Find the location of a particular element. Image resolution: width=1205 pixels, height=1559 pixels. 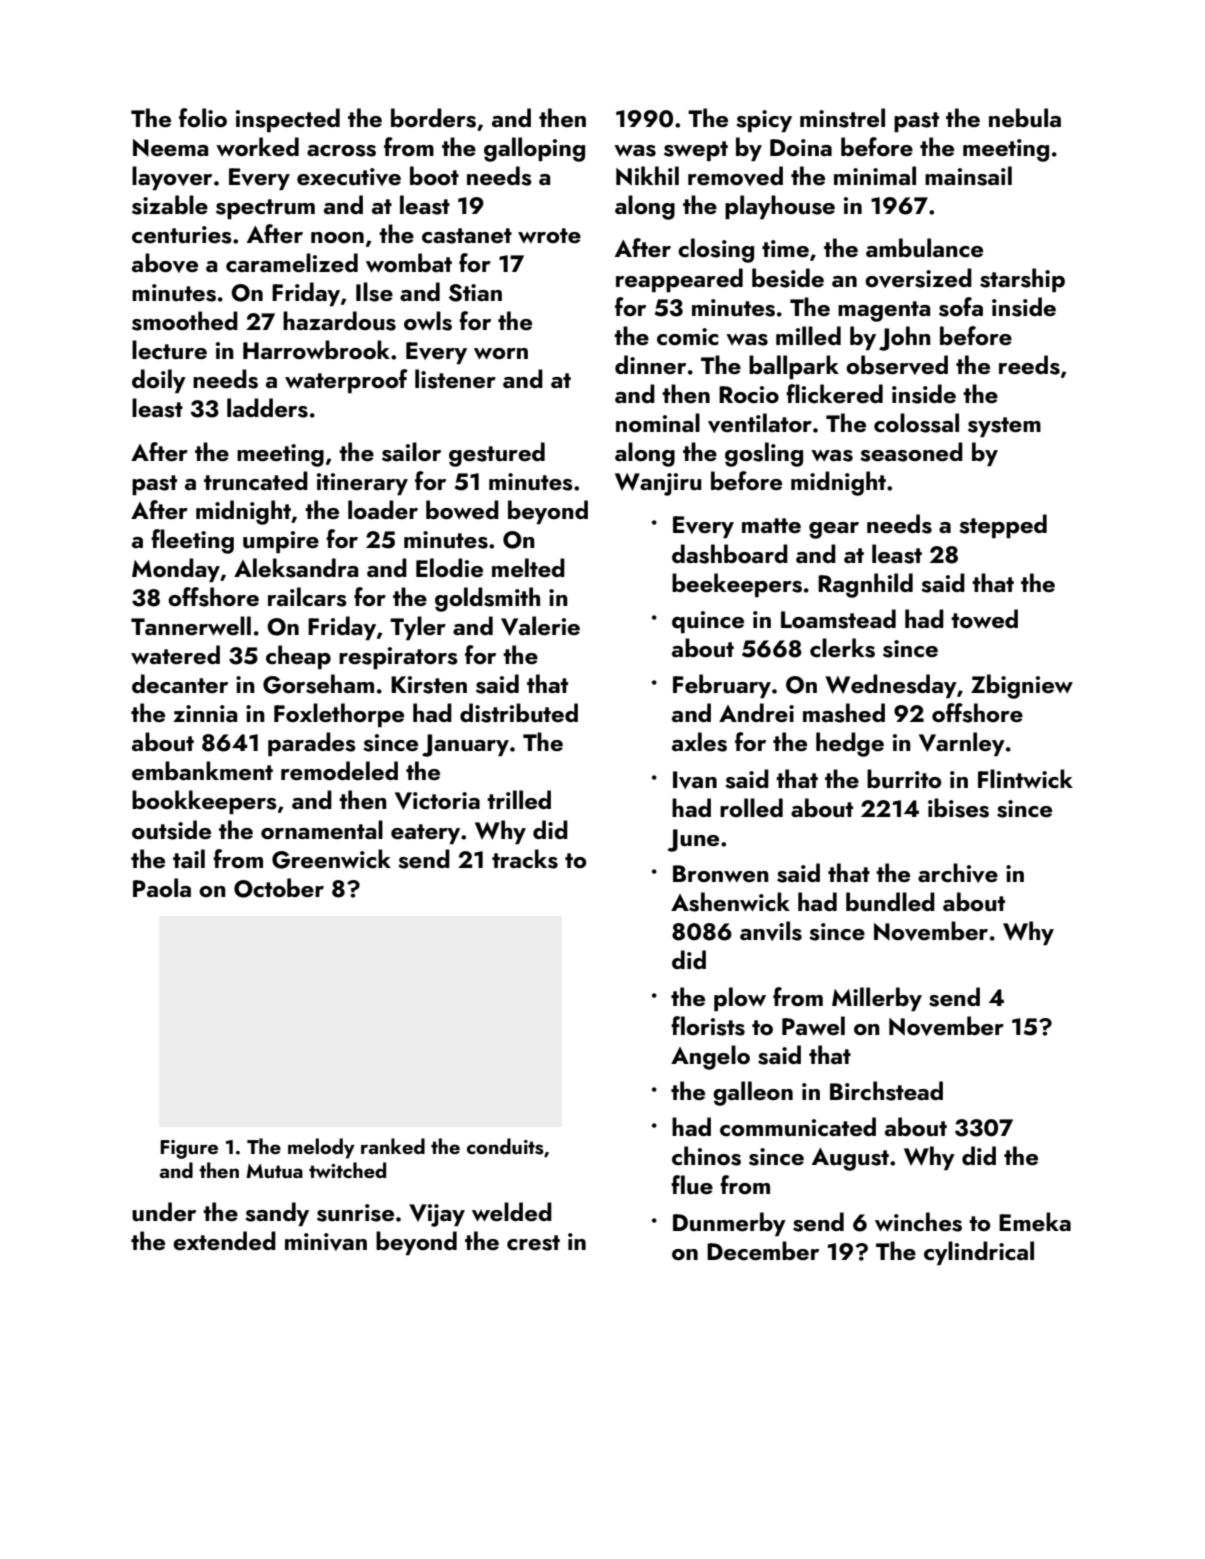

Millerby is located at coordinates (877, 999).
